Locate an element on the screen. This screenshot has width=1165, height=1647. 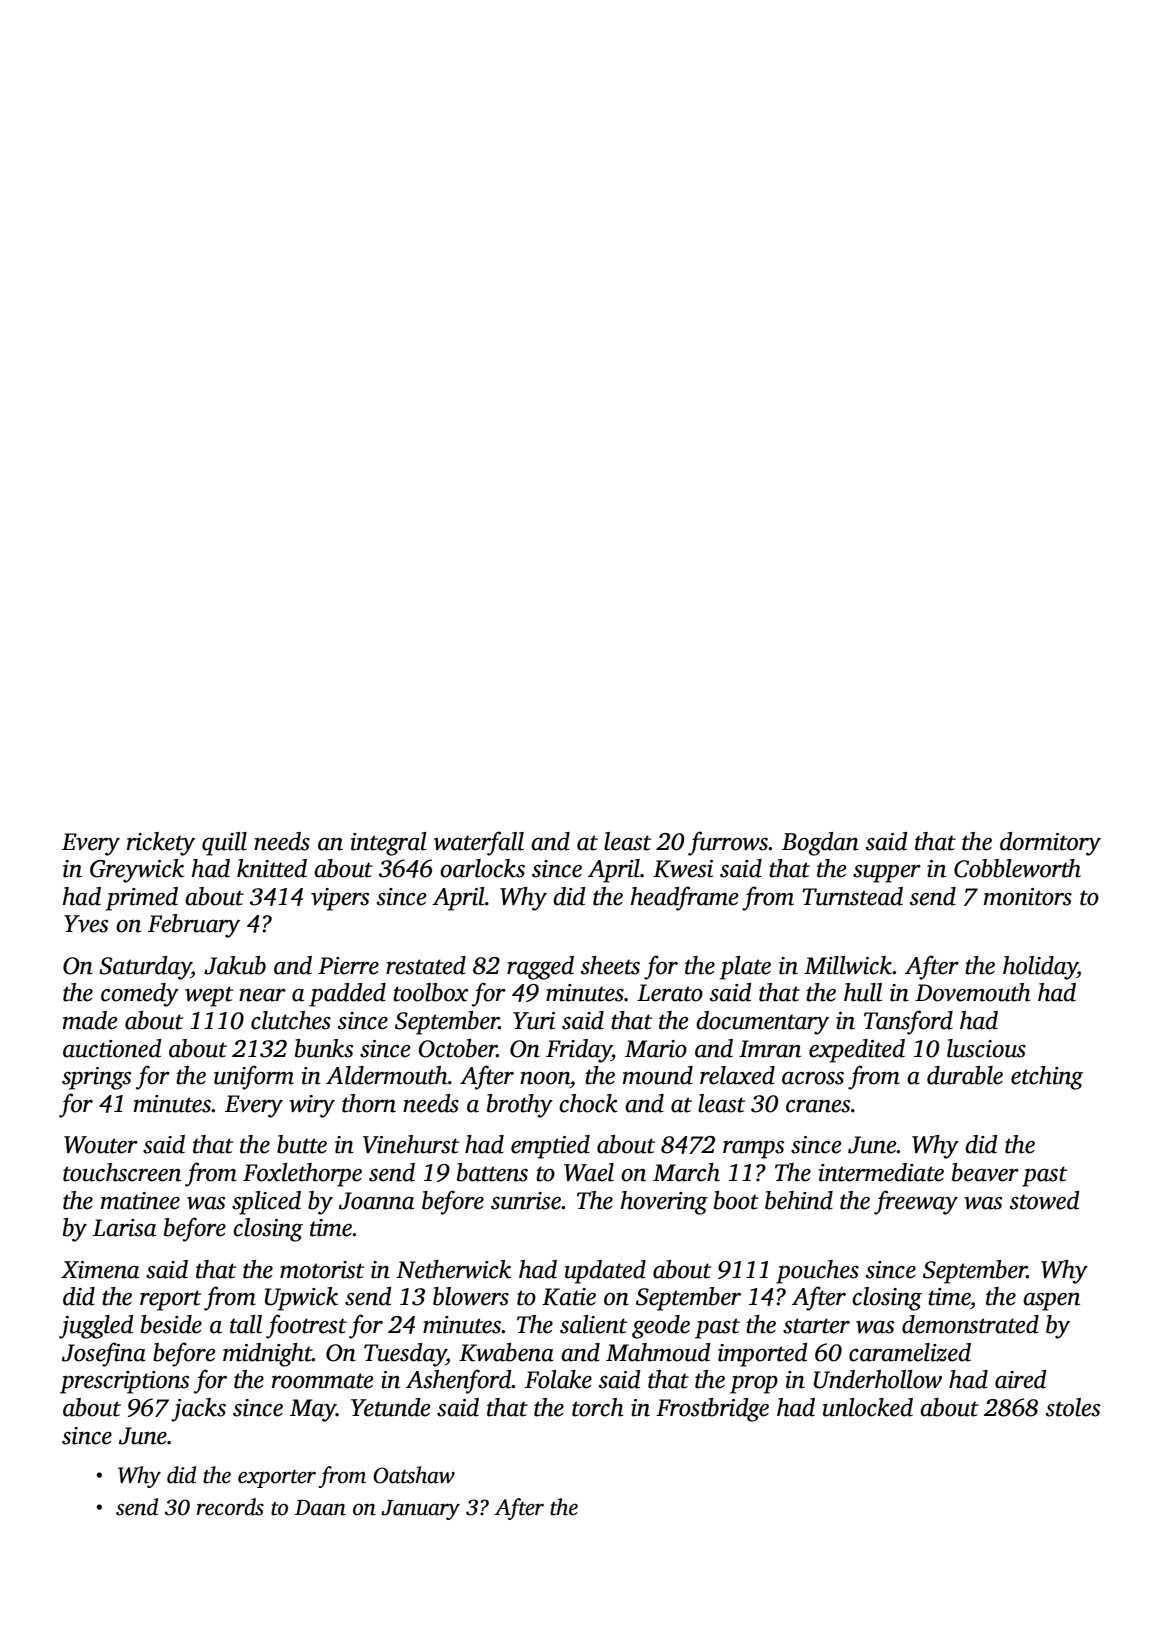
dormitory is located at coordinates (1050, 844).
